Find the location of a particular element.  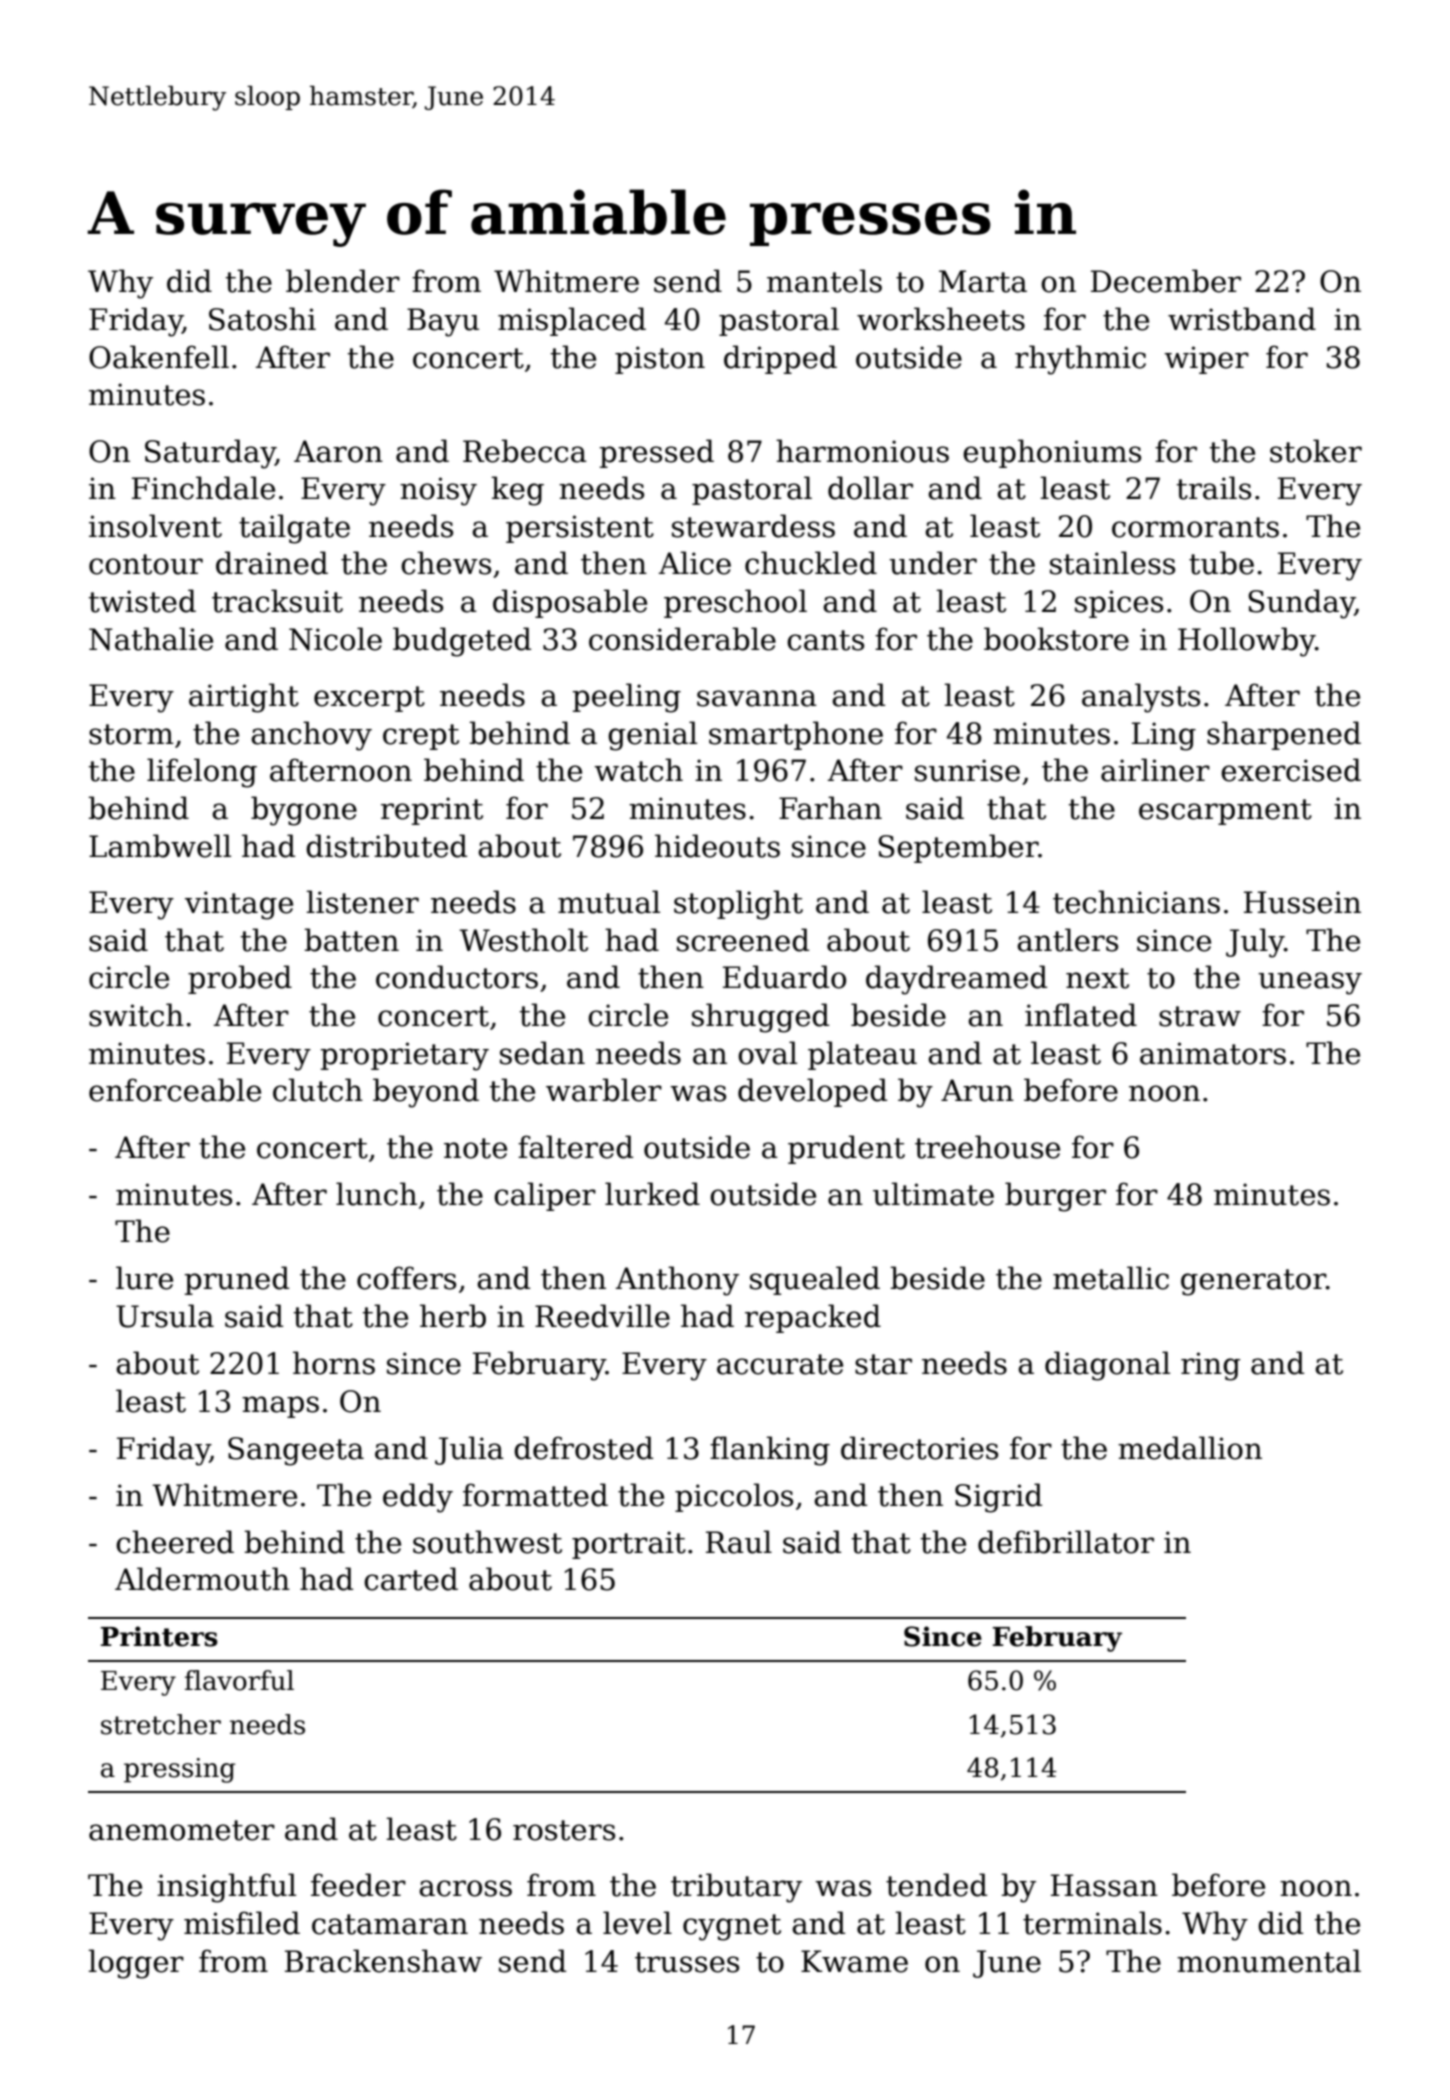

under is located at coordinates (933, 563).
